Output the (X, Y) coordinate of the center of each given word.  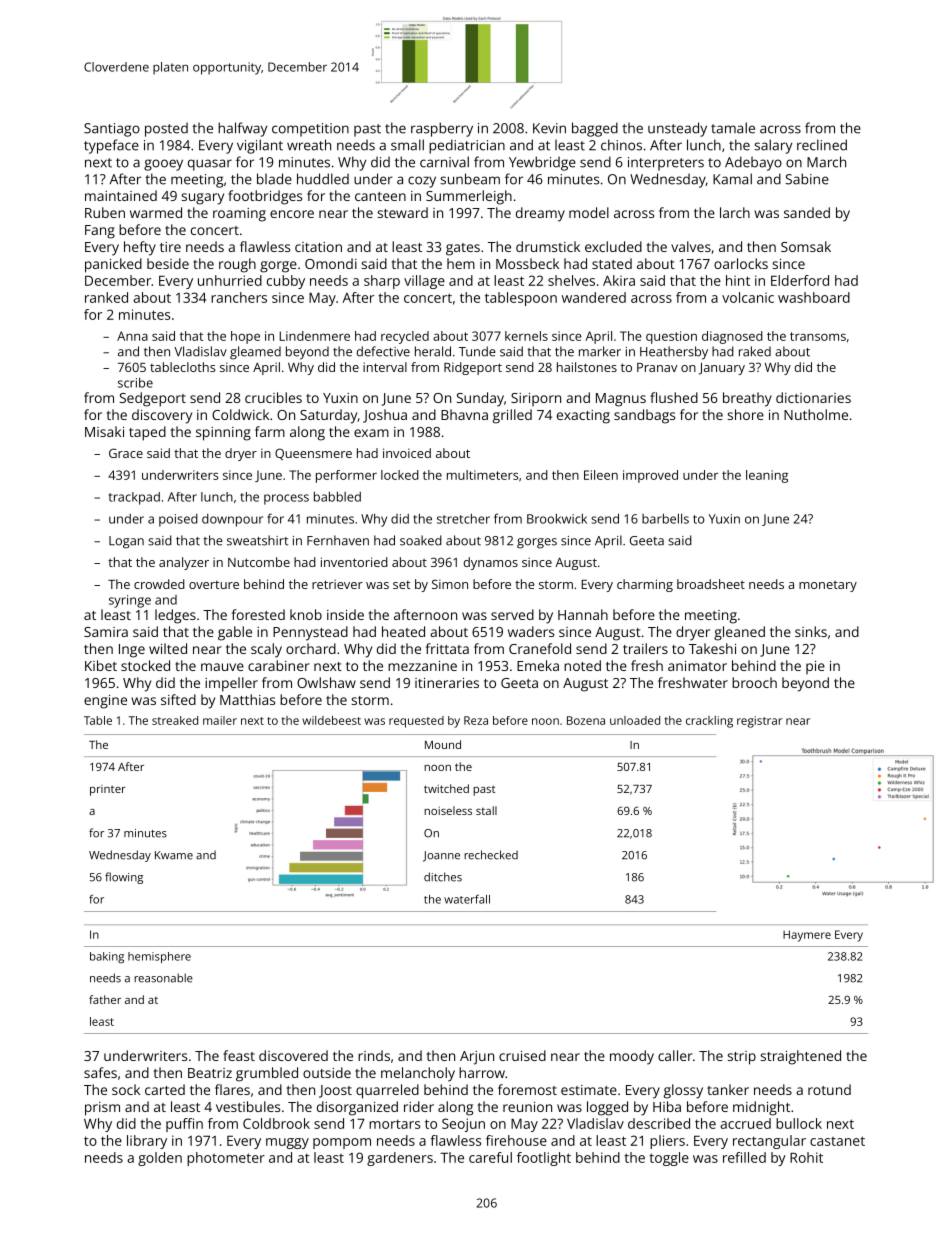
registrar (759, 722)
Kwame (174, 855)
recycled (405, 337)
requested (416, 722)
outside (327, 1072)
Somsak (806, 246)
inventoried (354, 562)
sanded (807, 212)
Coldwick (240, 414)
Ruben (105, 212)
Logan (126, 542)
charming (645, 585)
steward (403, 212)
